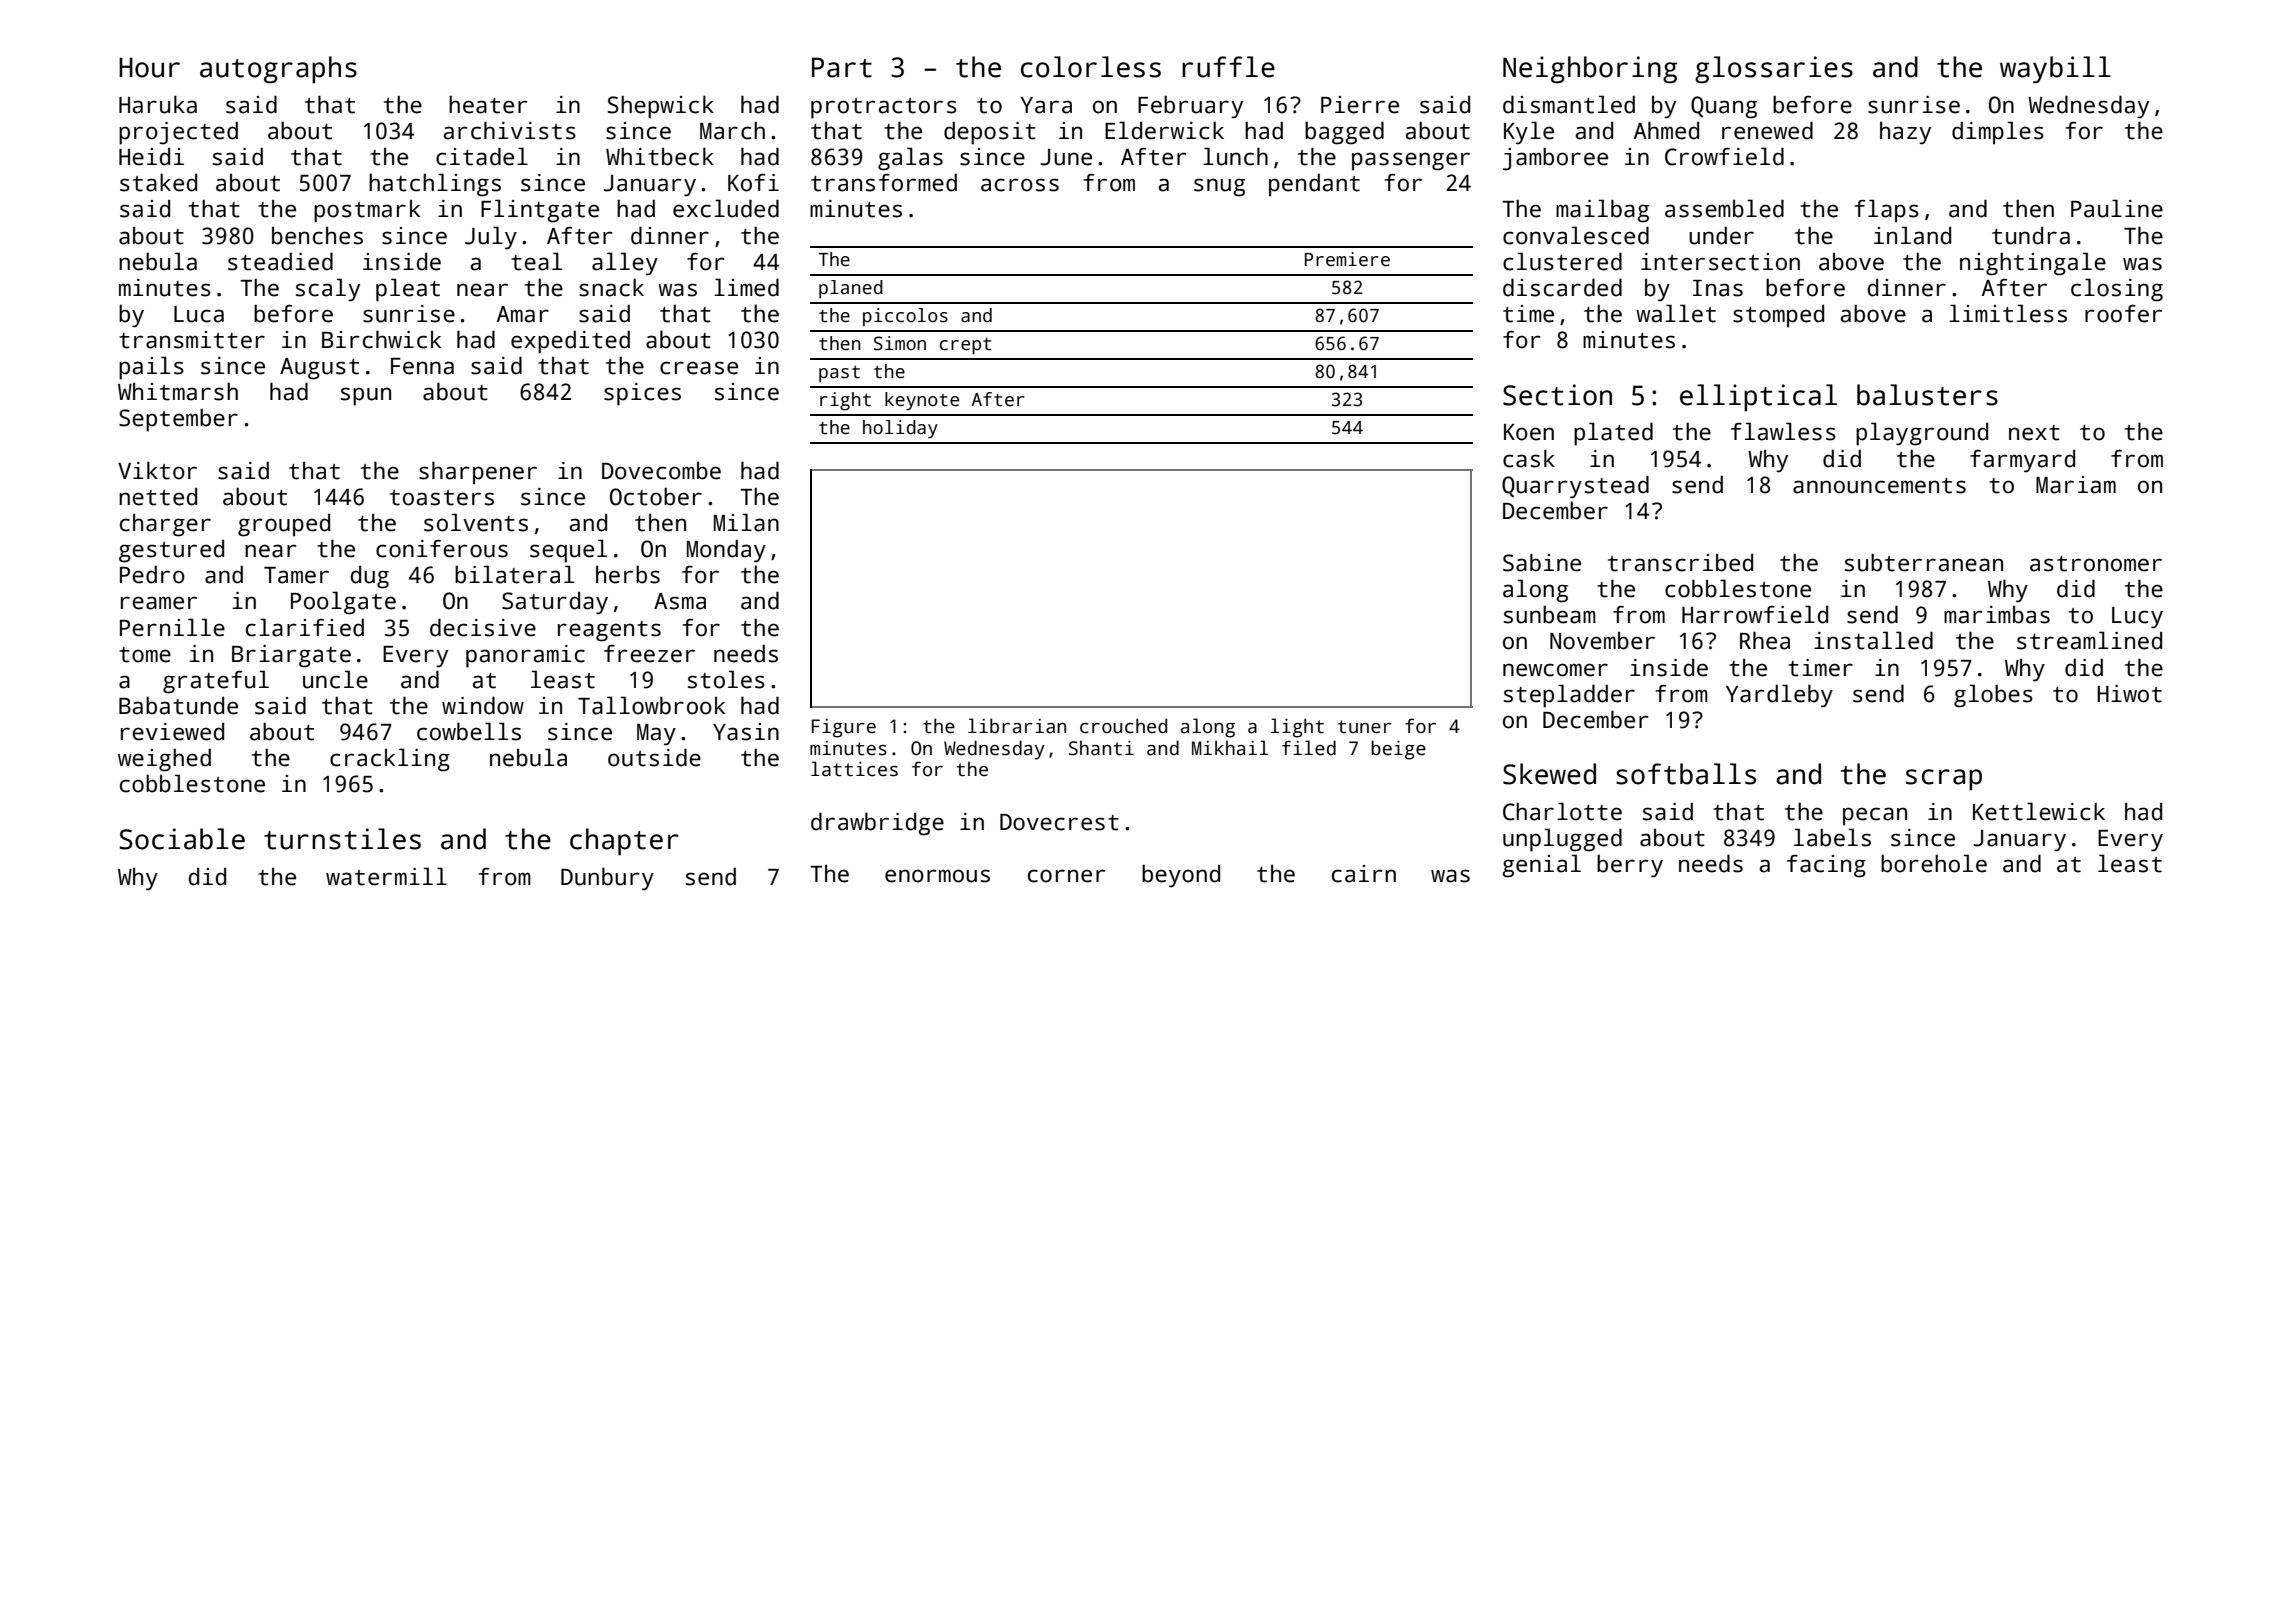  Describe the element at coordinates (2117, 208) in the screenshot. I see `Pauline` at that location.
